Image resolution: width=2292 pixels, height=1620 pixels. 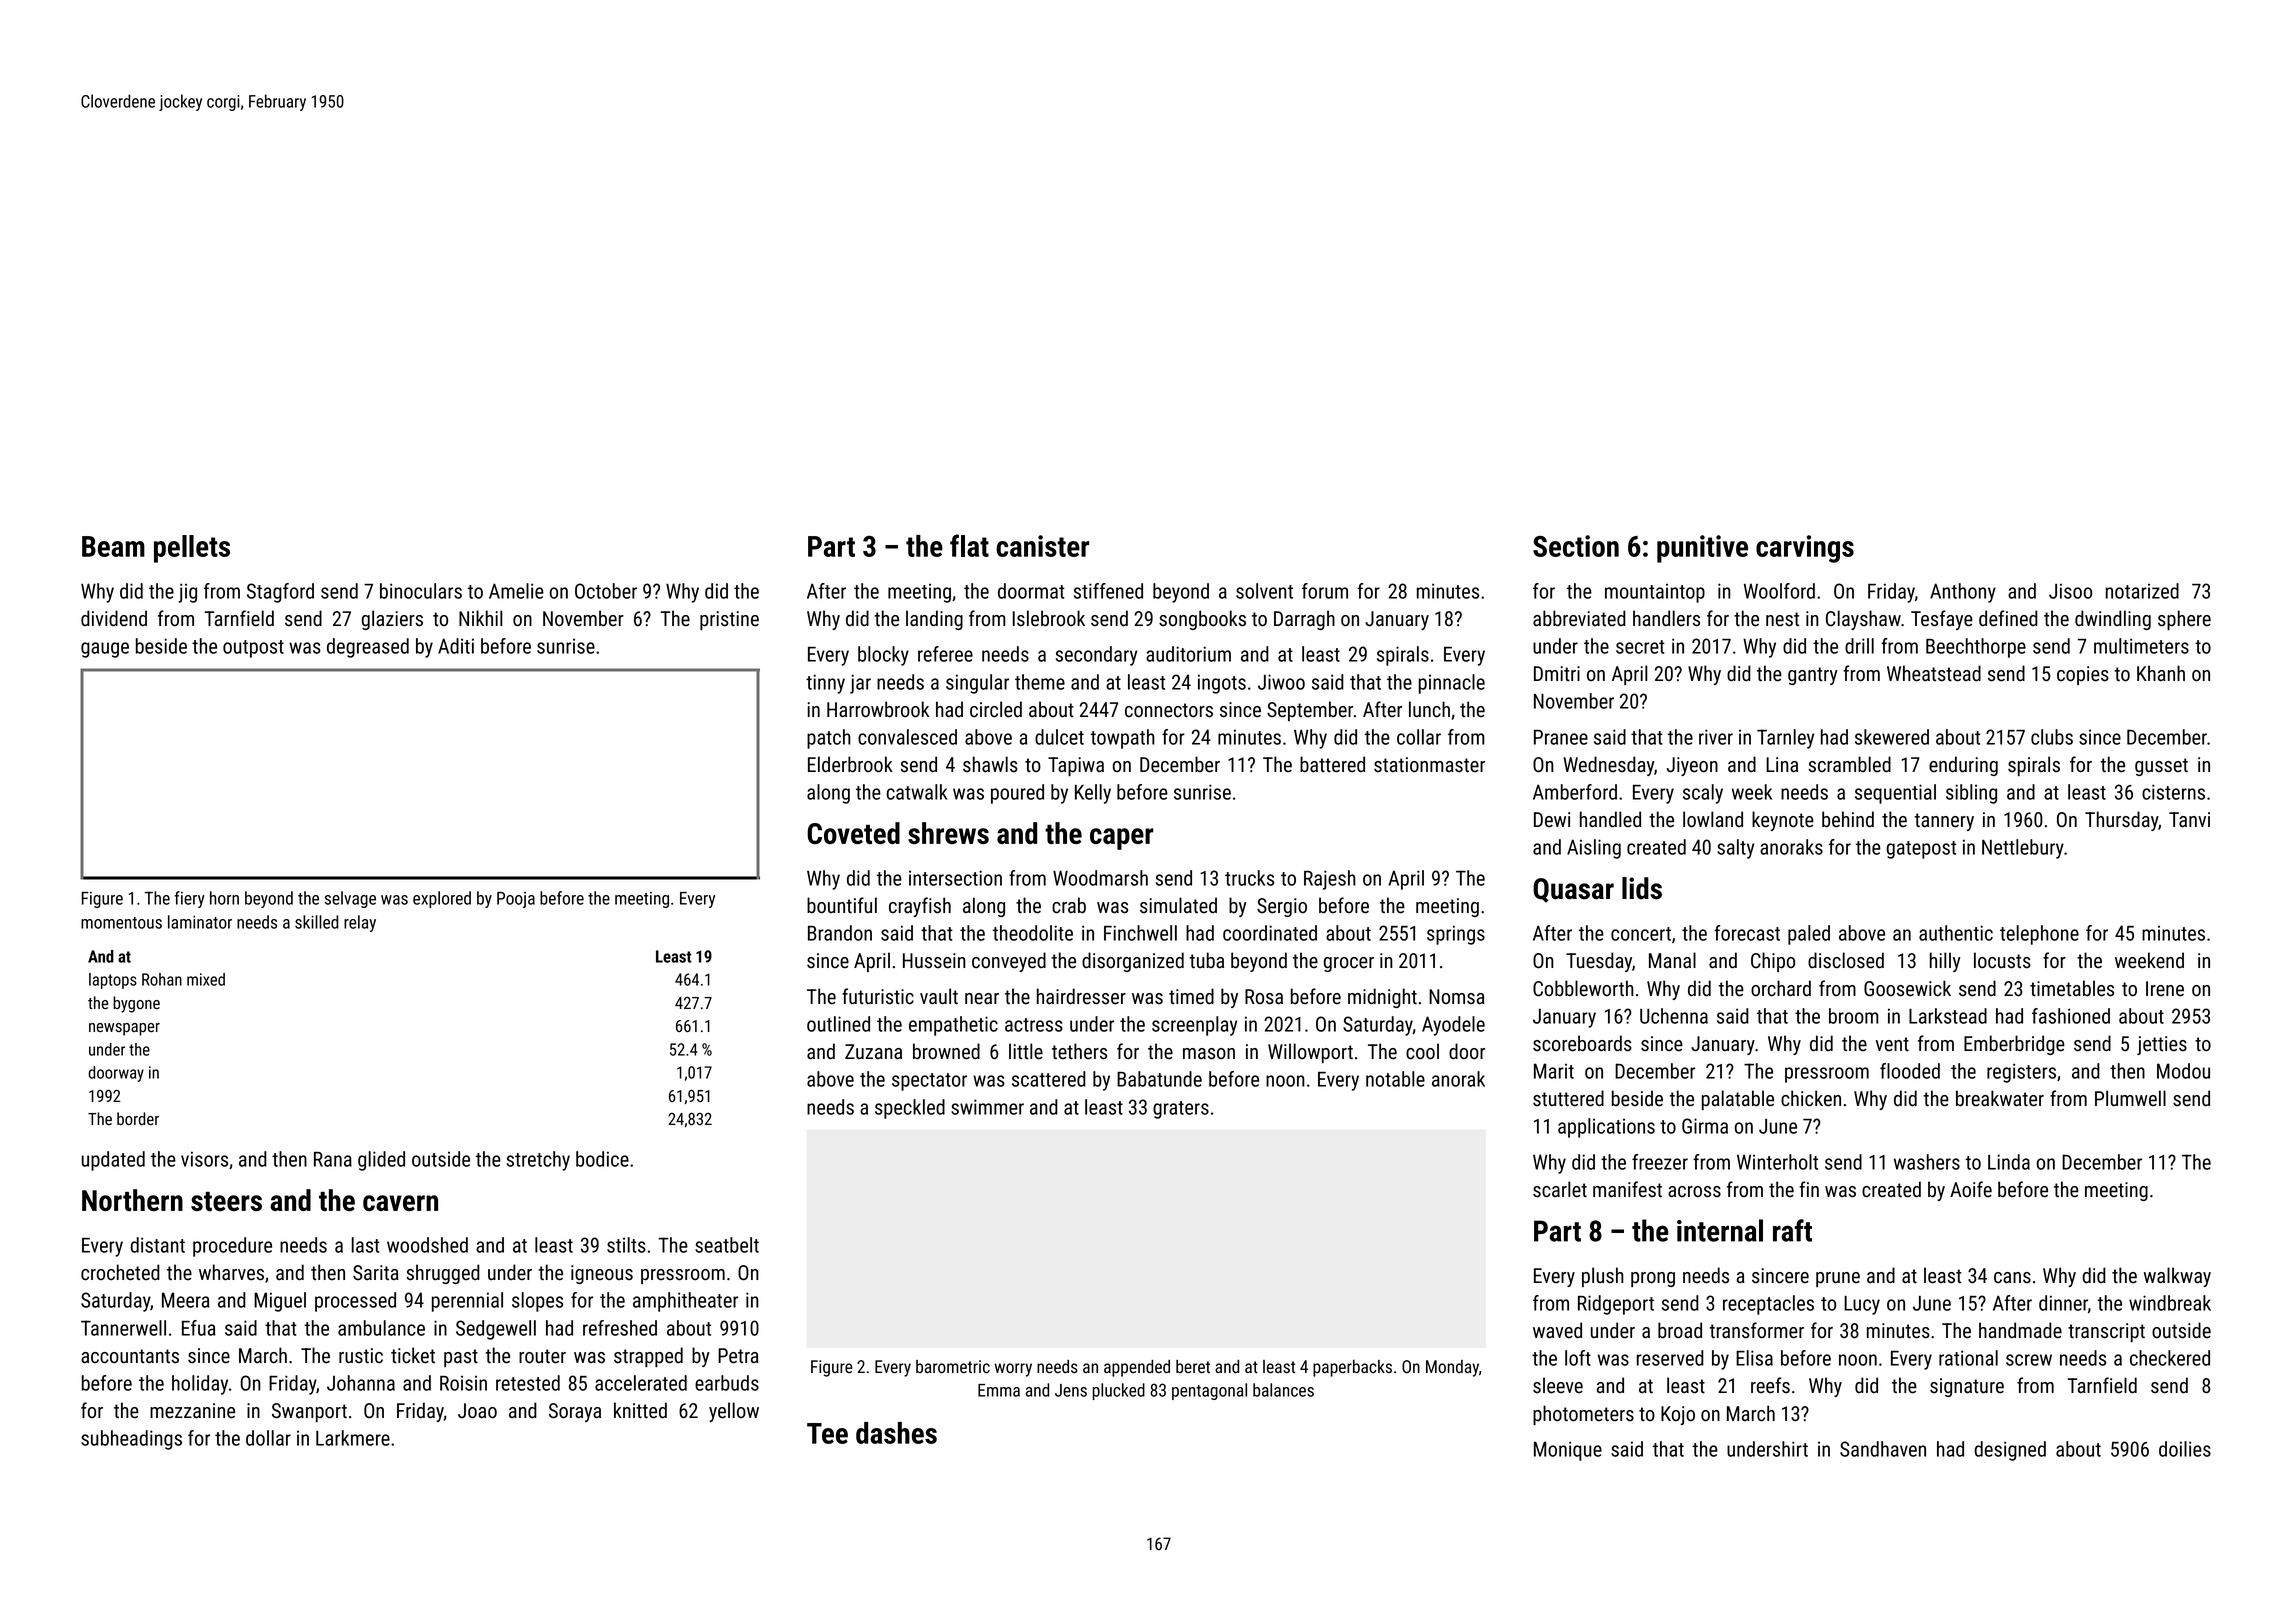 I want to click on cisterns, so click(x=2173, y=792).
